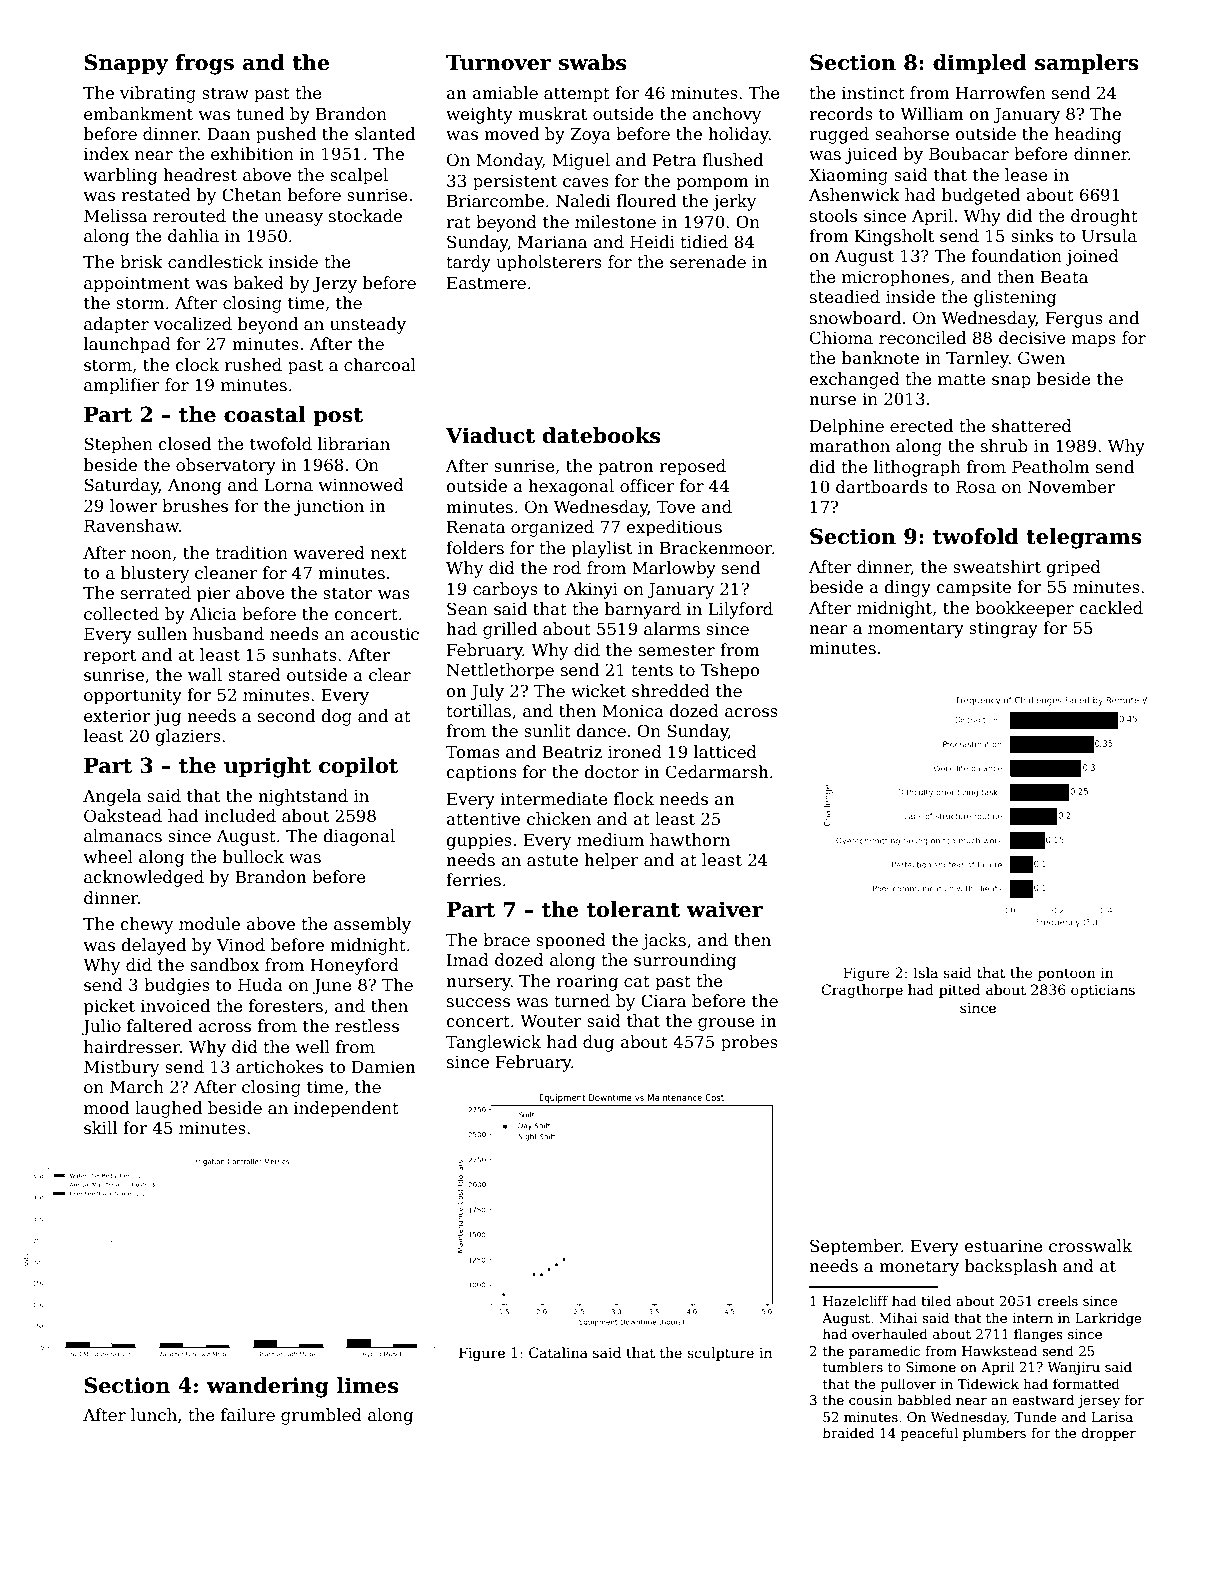 The image size is (1231, 1593). What do you see at coordinates (365, 216) in the document?
I see `stockade` at bounding box center [365, 216].
